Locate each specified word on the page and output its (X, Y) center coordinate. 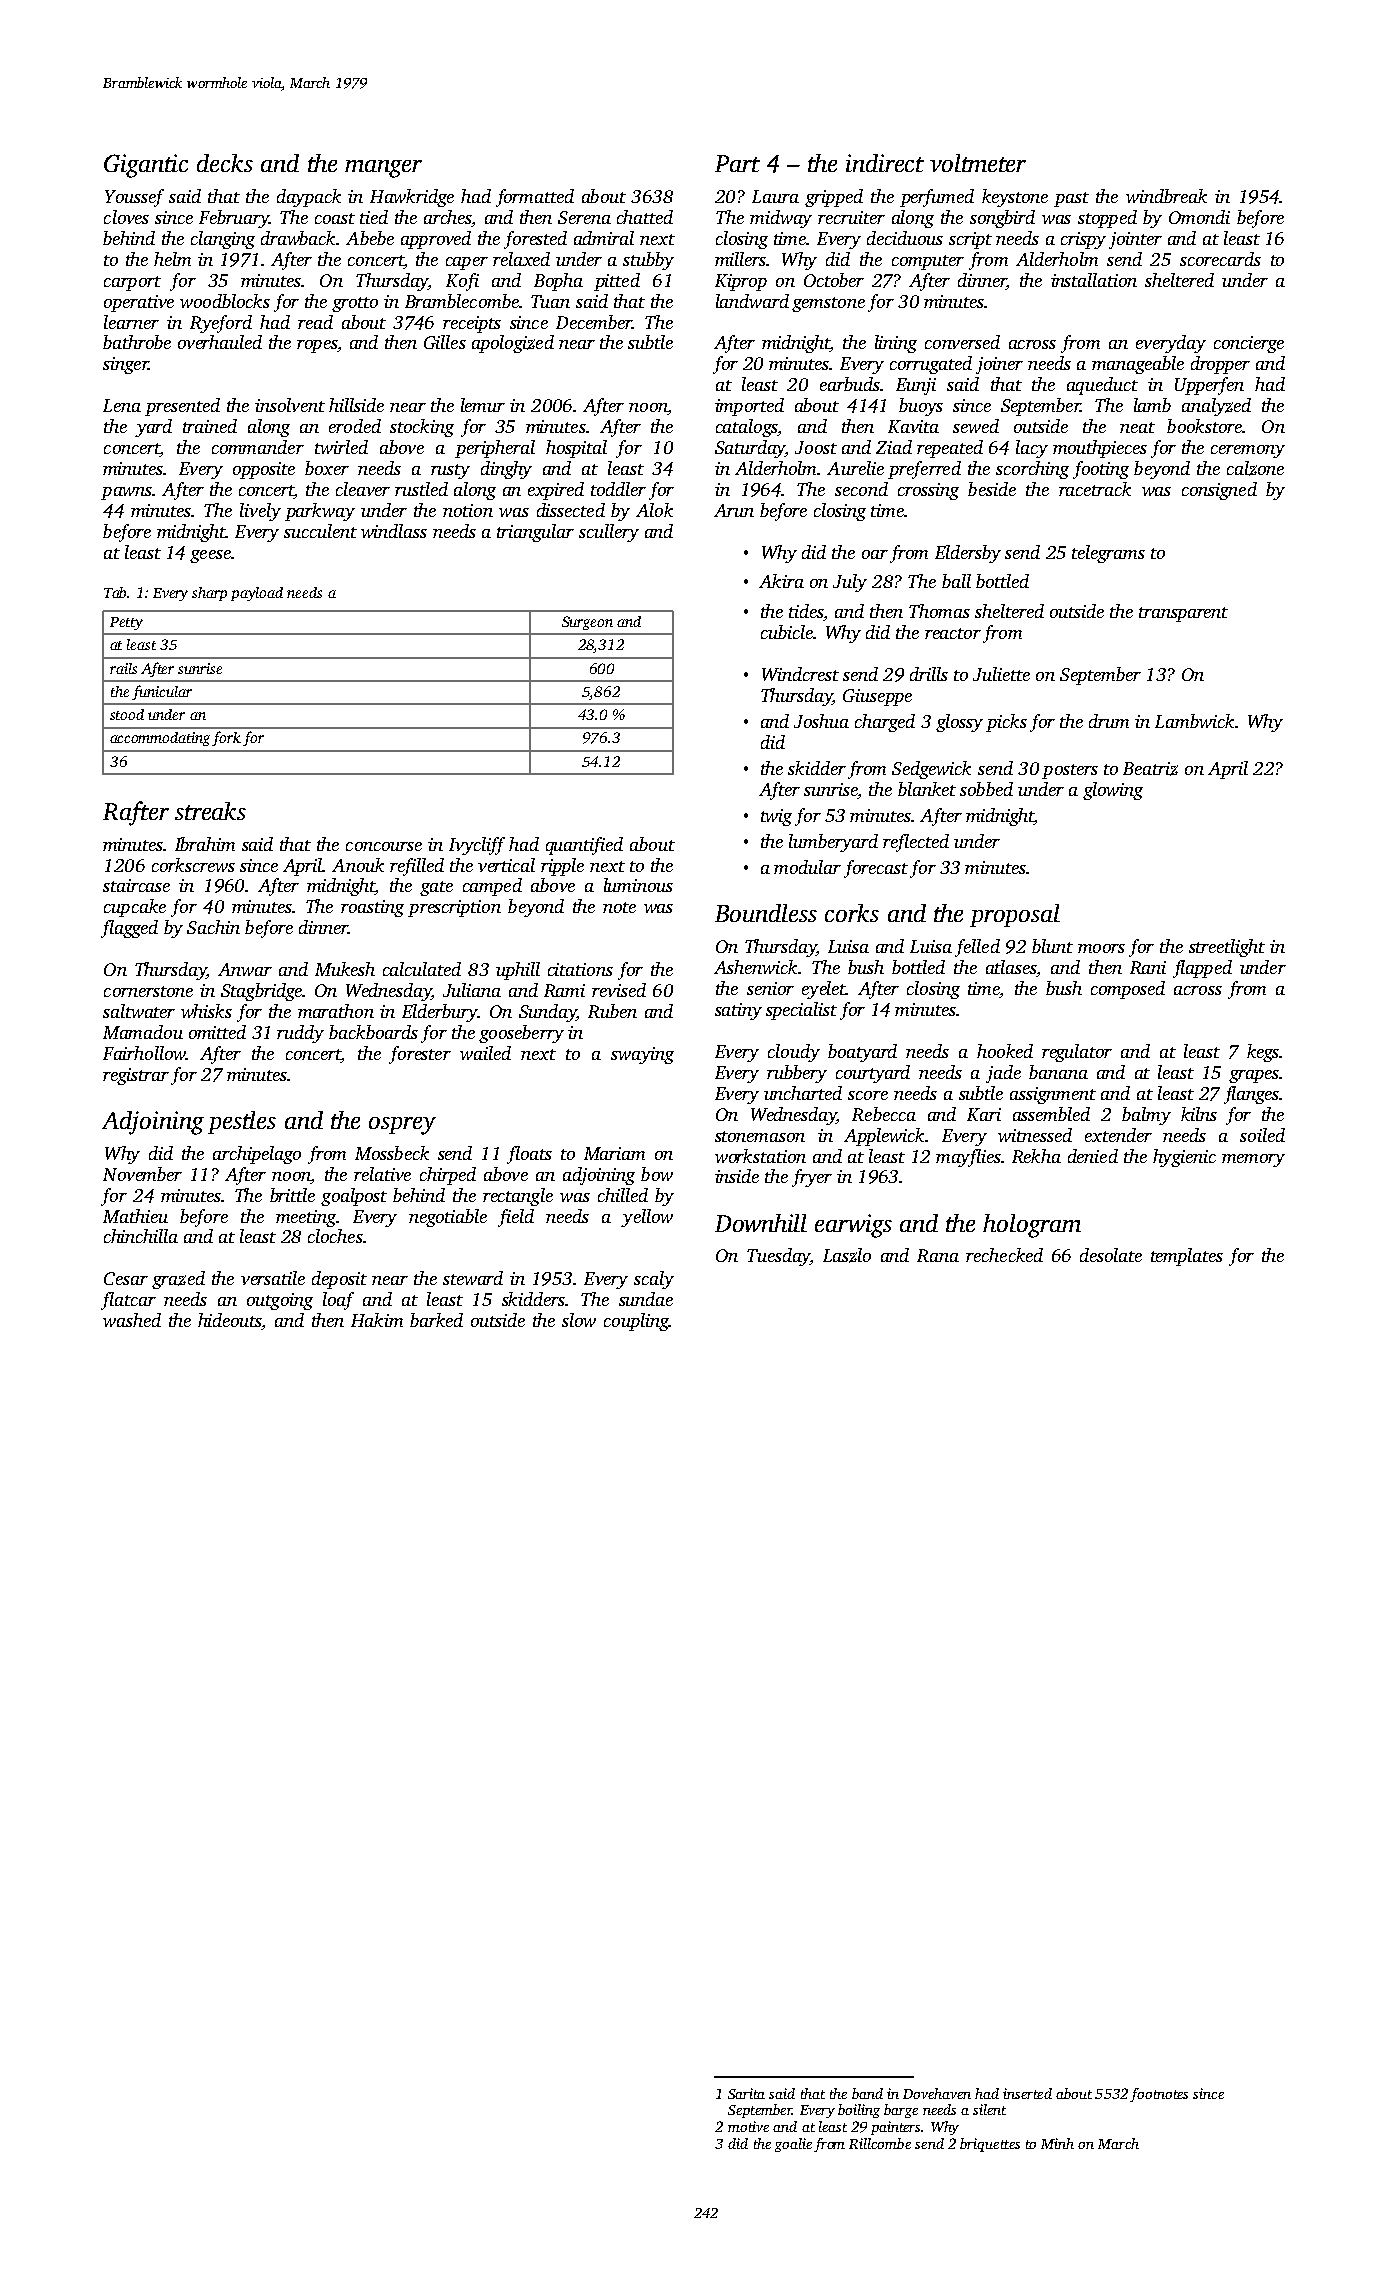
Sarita (746, 2093)
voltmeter (978, 163)
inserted (1027, 2093)
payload (257, 594)
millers (740, 259)
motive (748, 2126)
